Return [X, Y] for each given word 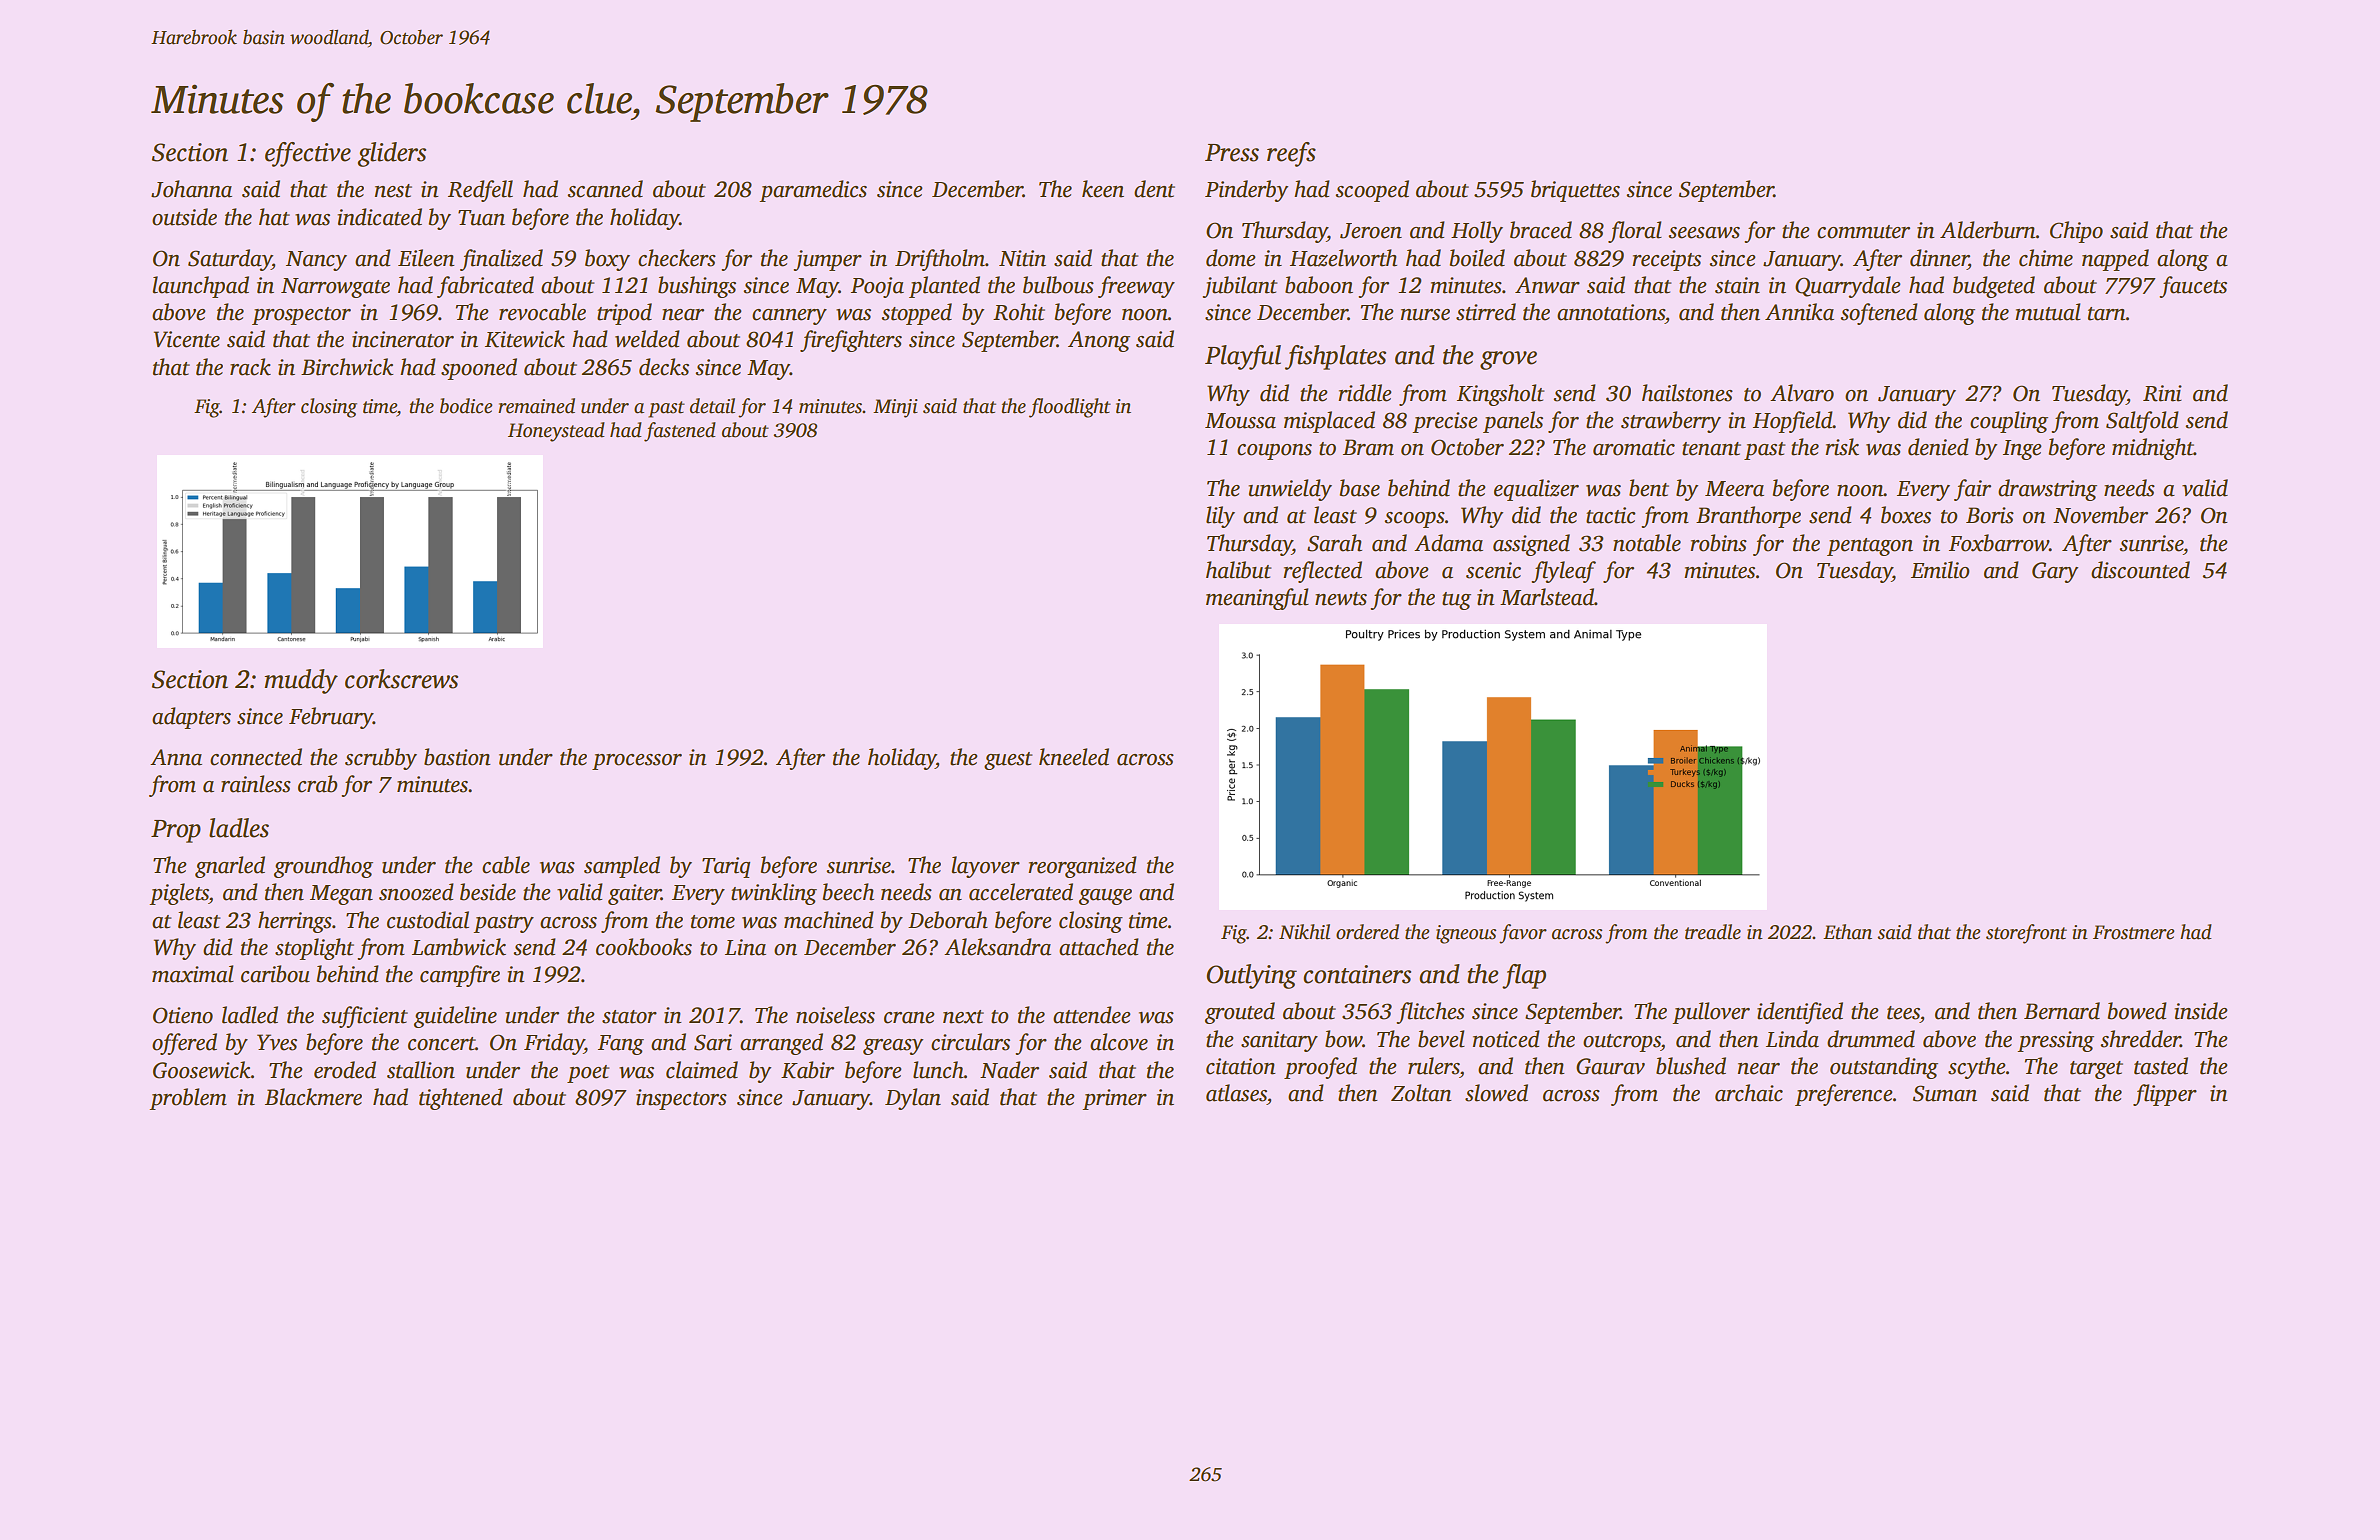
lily [1220, 517]
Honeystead [556, 432]
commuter [1863, 232]
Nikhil [1304, 932]
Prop [176, 831]
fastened [680, 432]
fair [1972, 490]
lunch [938, 1070]
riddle [1365, 393]
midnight [2153, 449]
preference [1844, 1095]
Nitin [1022, 258]
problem [188, 1099]
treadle [1713, 932]
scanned [605, 189]
